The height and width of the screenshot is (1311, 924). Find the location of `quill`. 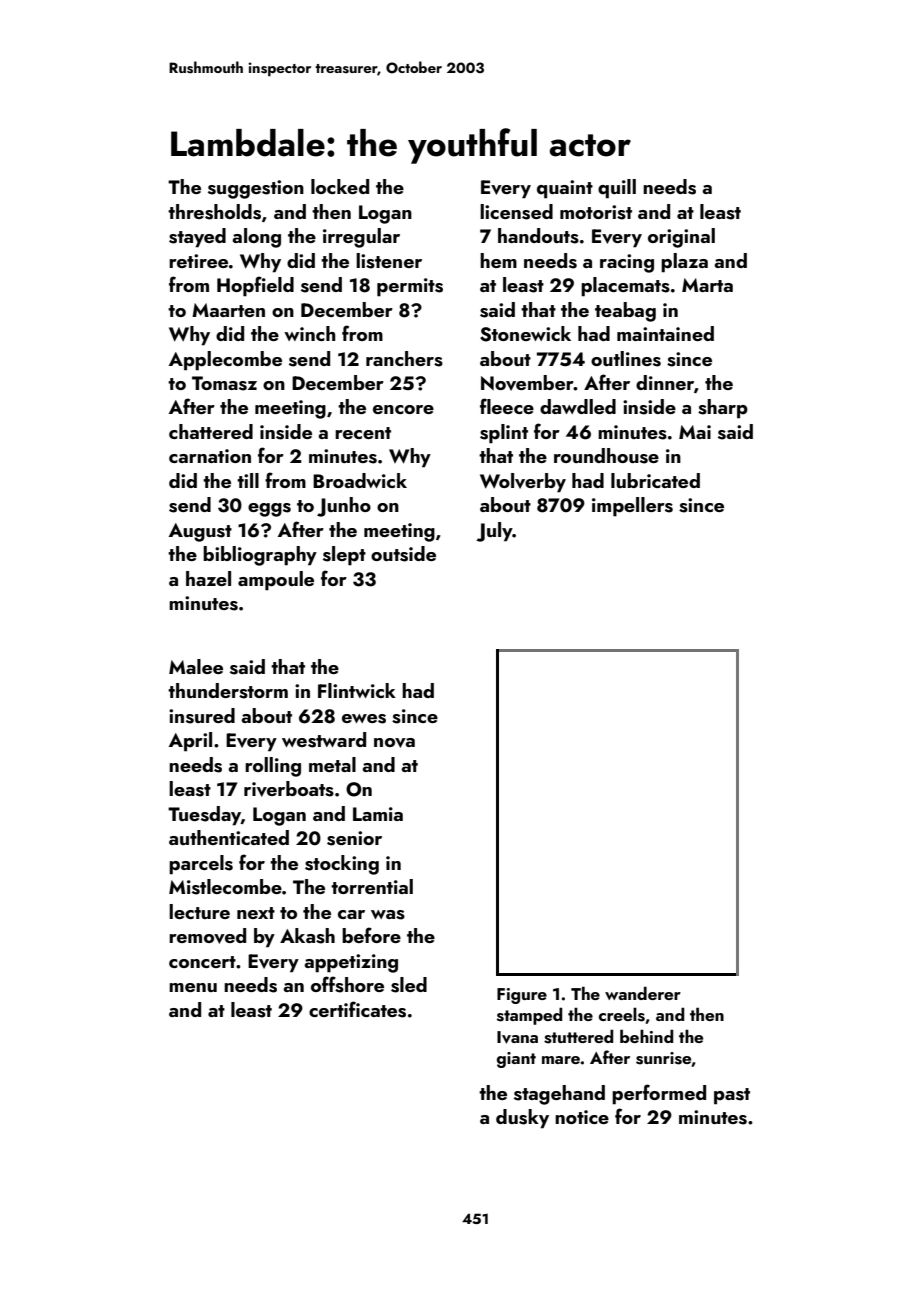

quill is located at coordinates (617, 189).
